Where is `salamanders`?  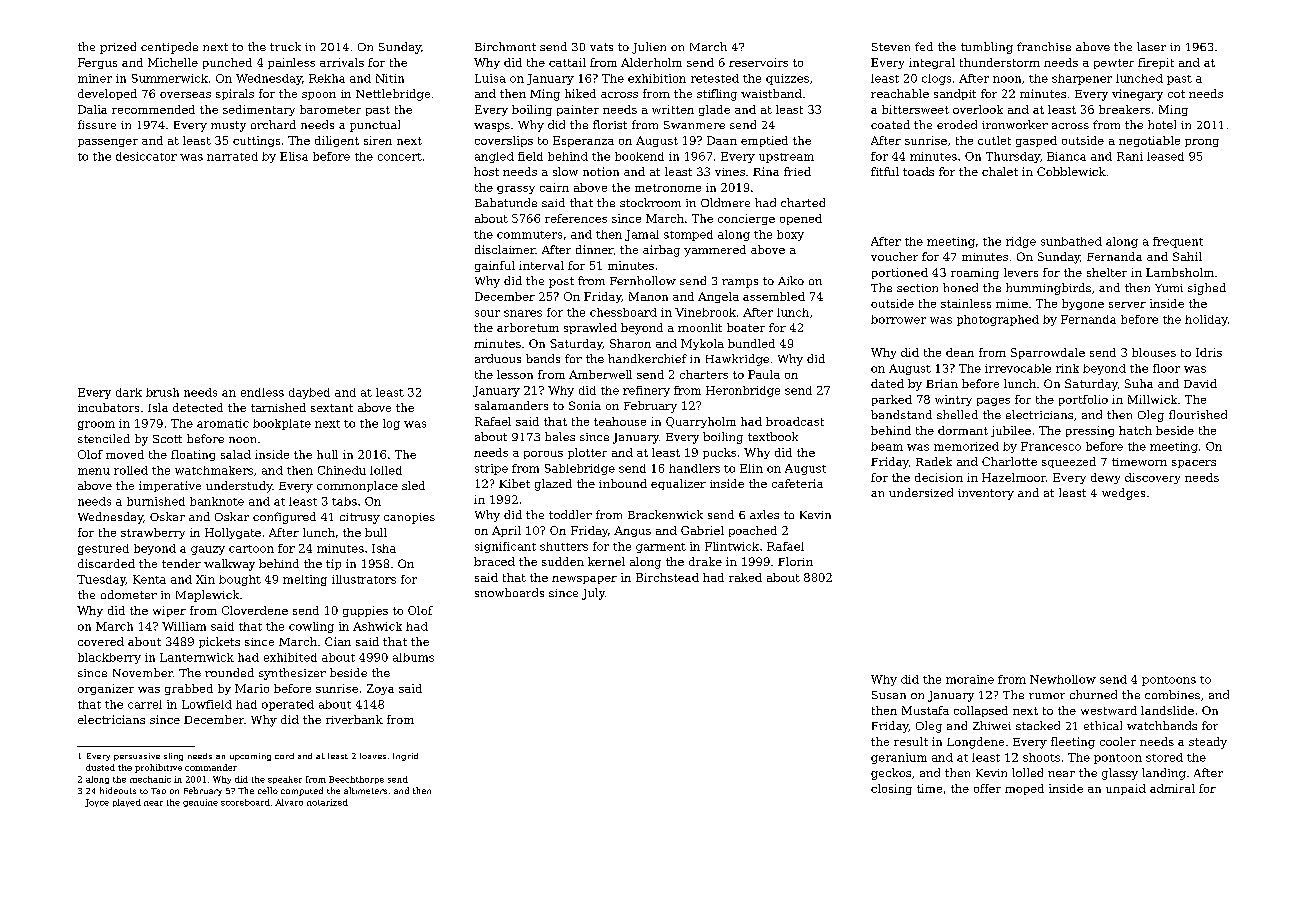
salamanders is located at coordinates (511, 405).
